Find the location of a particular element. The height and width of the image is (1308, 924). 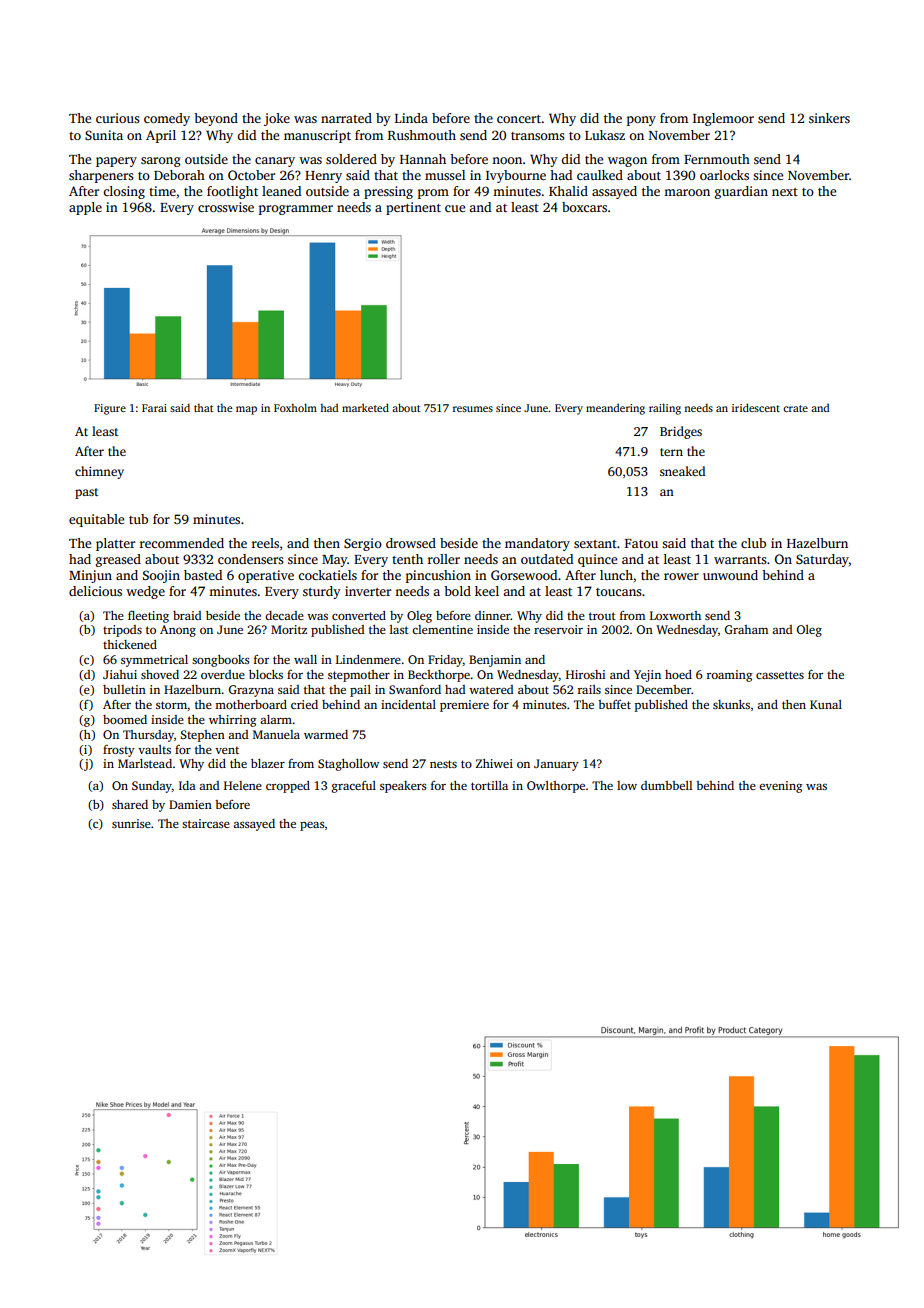

drowsed is located at coordinates (411, 543).
